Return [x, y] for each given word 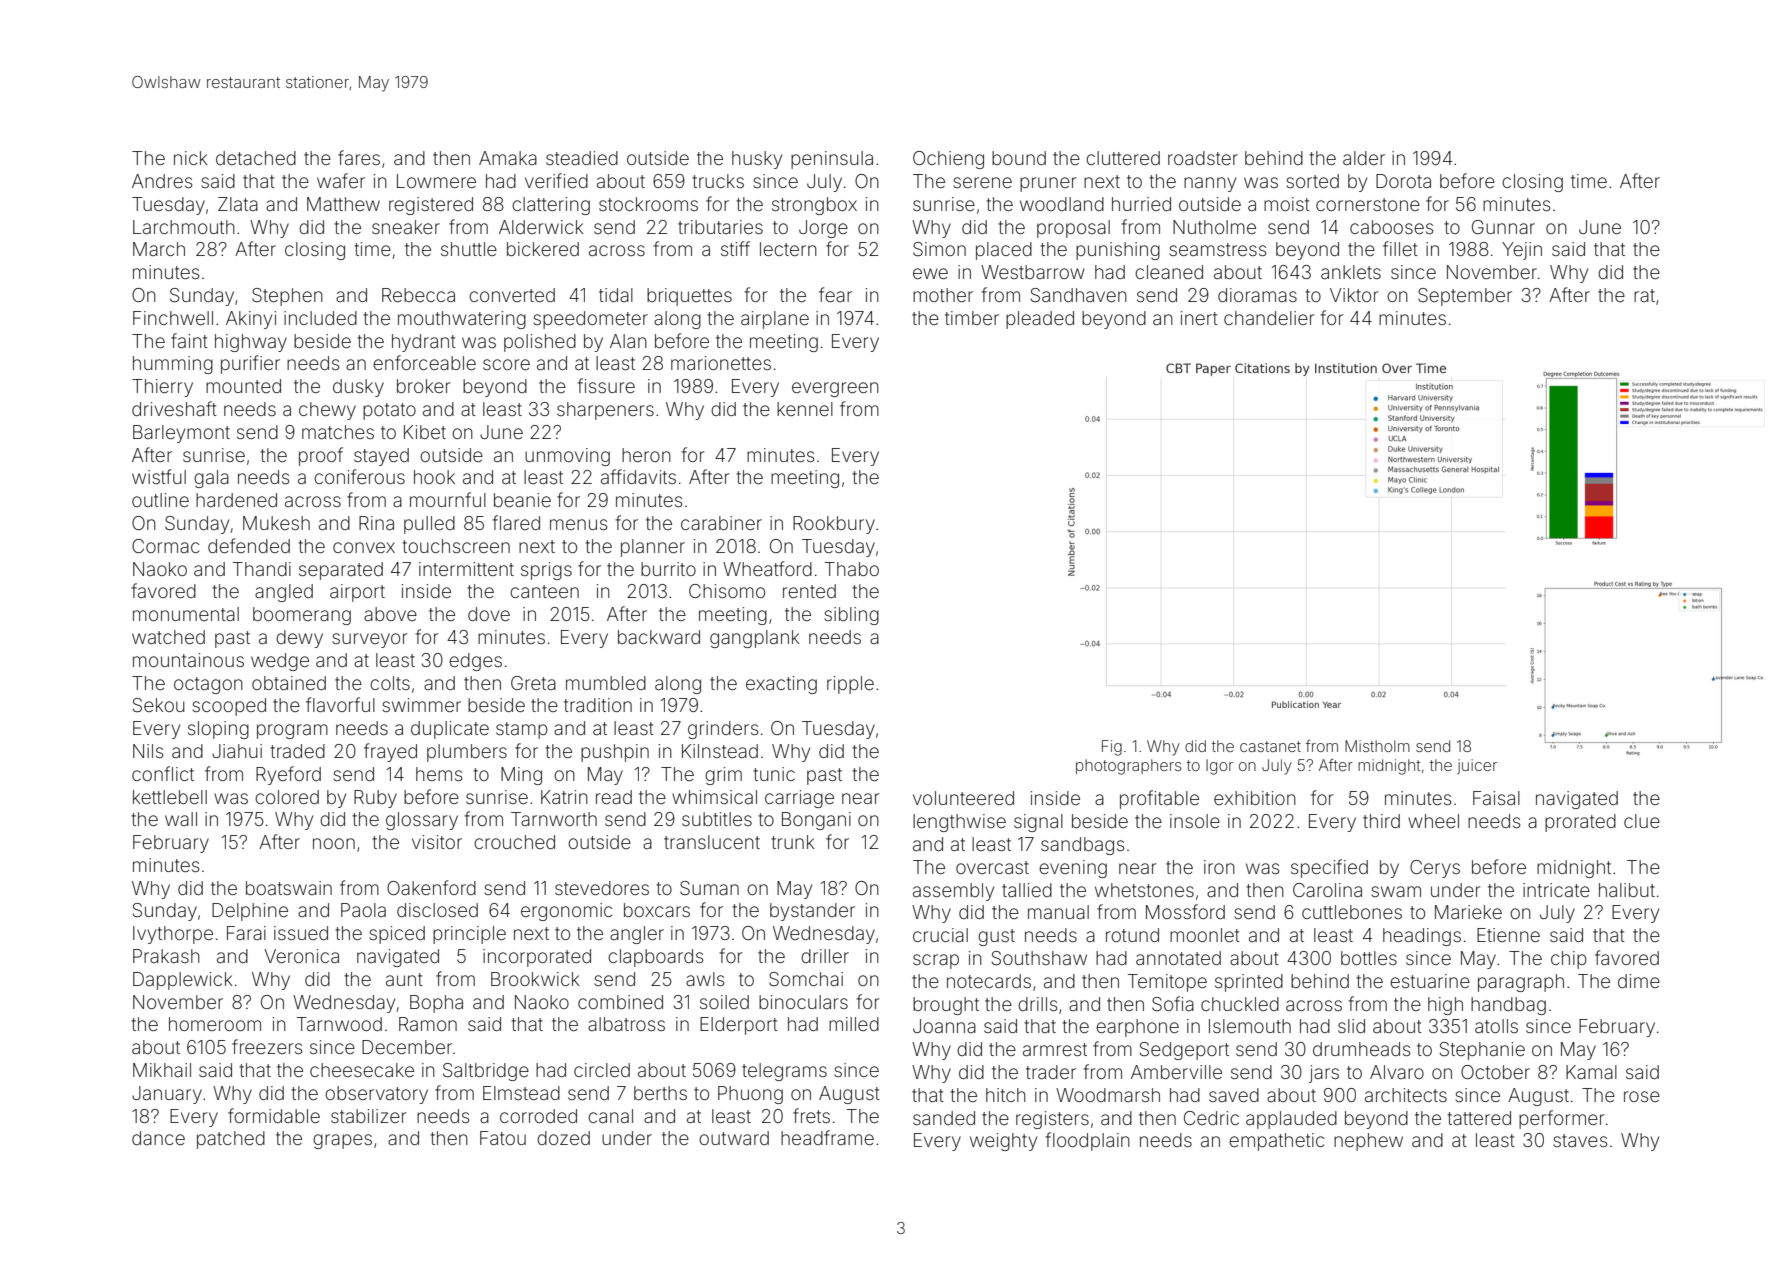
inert [1199, 318]
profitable [1159, 799]
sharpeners [605, 411]
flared [516, 522]
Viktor [1354, 295]
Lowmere [436, 181]
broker [424, 386]
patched [231, 1140]
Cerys [1435, 869]
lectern [788, 249]
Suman [709, 888]
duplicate [450, 730]
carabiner [721, 523]
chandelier [1269, 318]
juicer [1477, 766]
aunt [404, 979]
